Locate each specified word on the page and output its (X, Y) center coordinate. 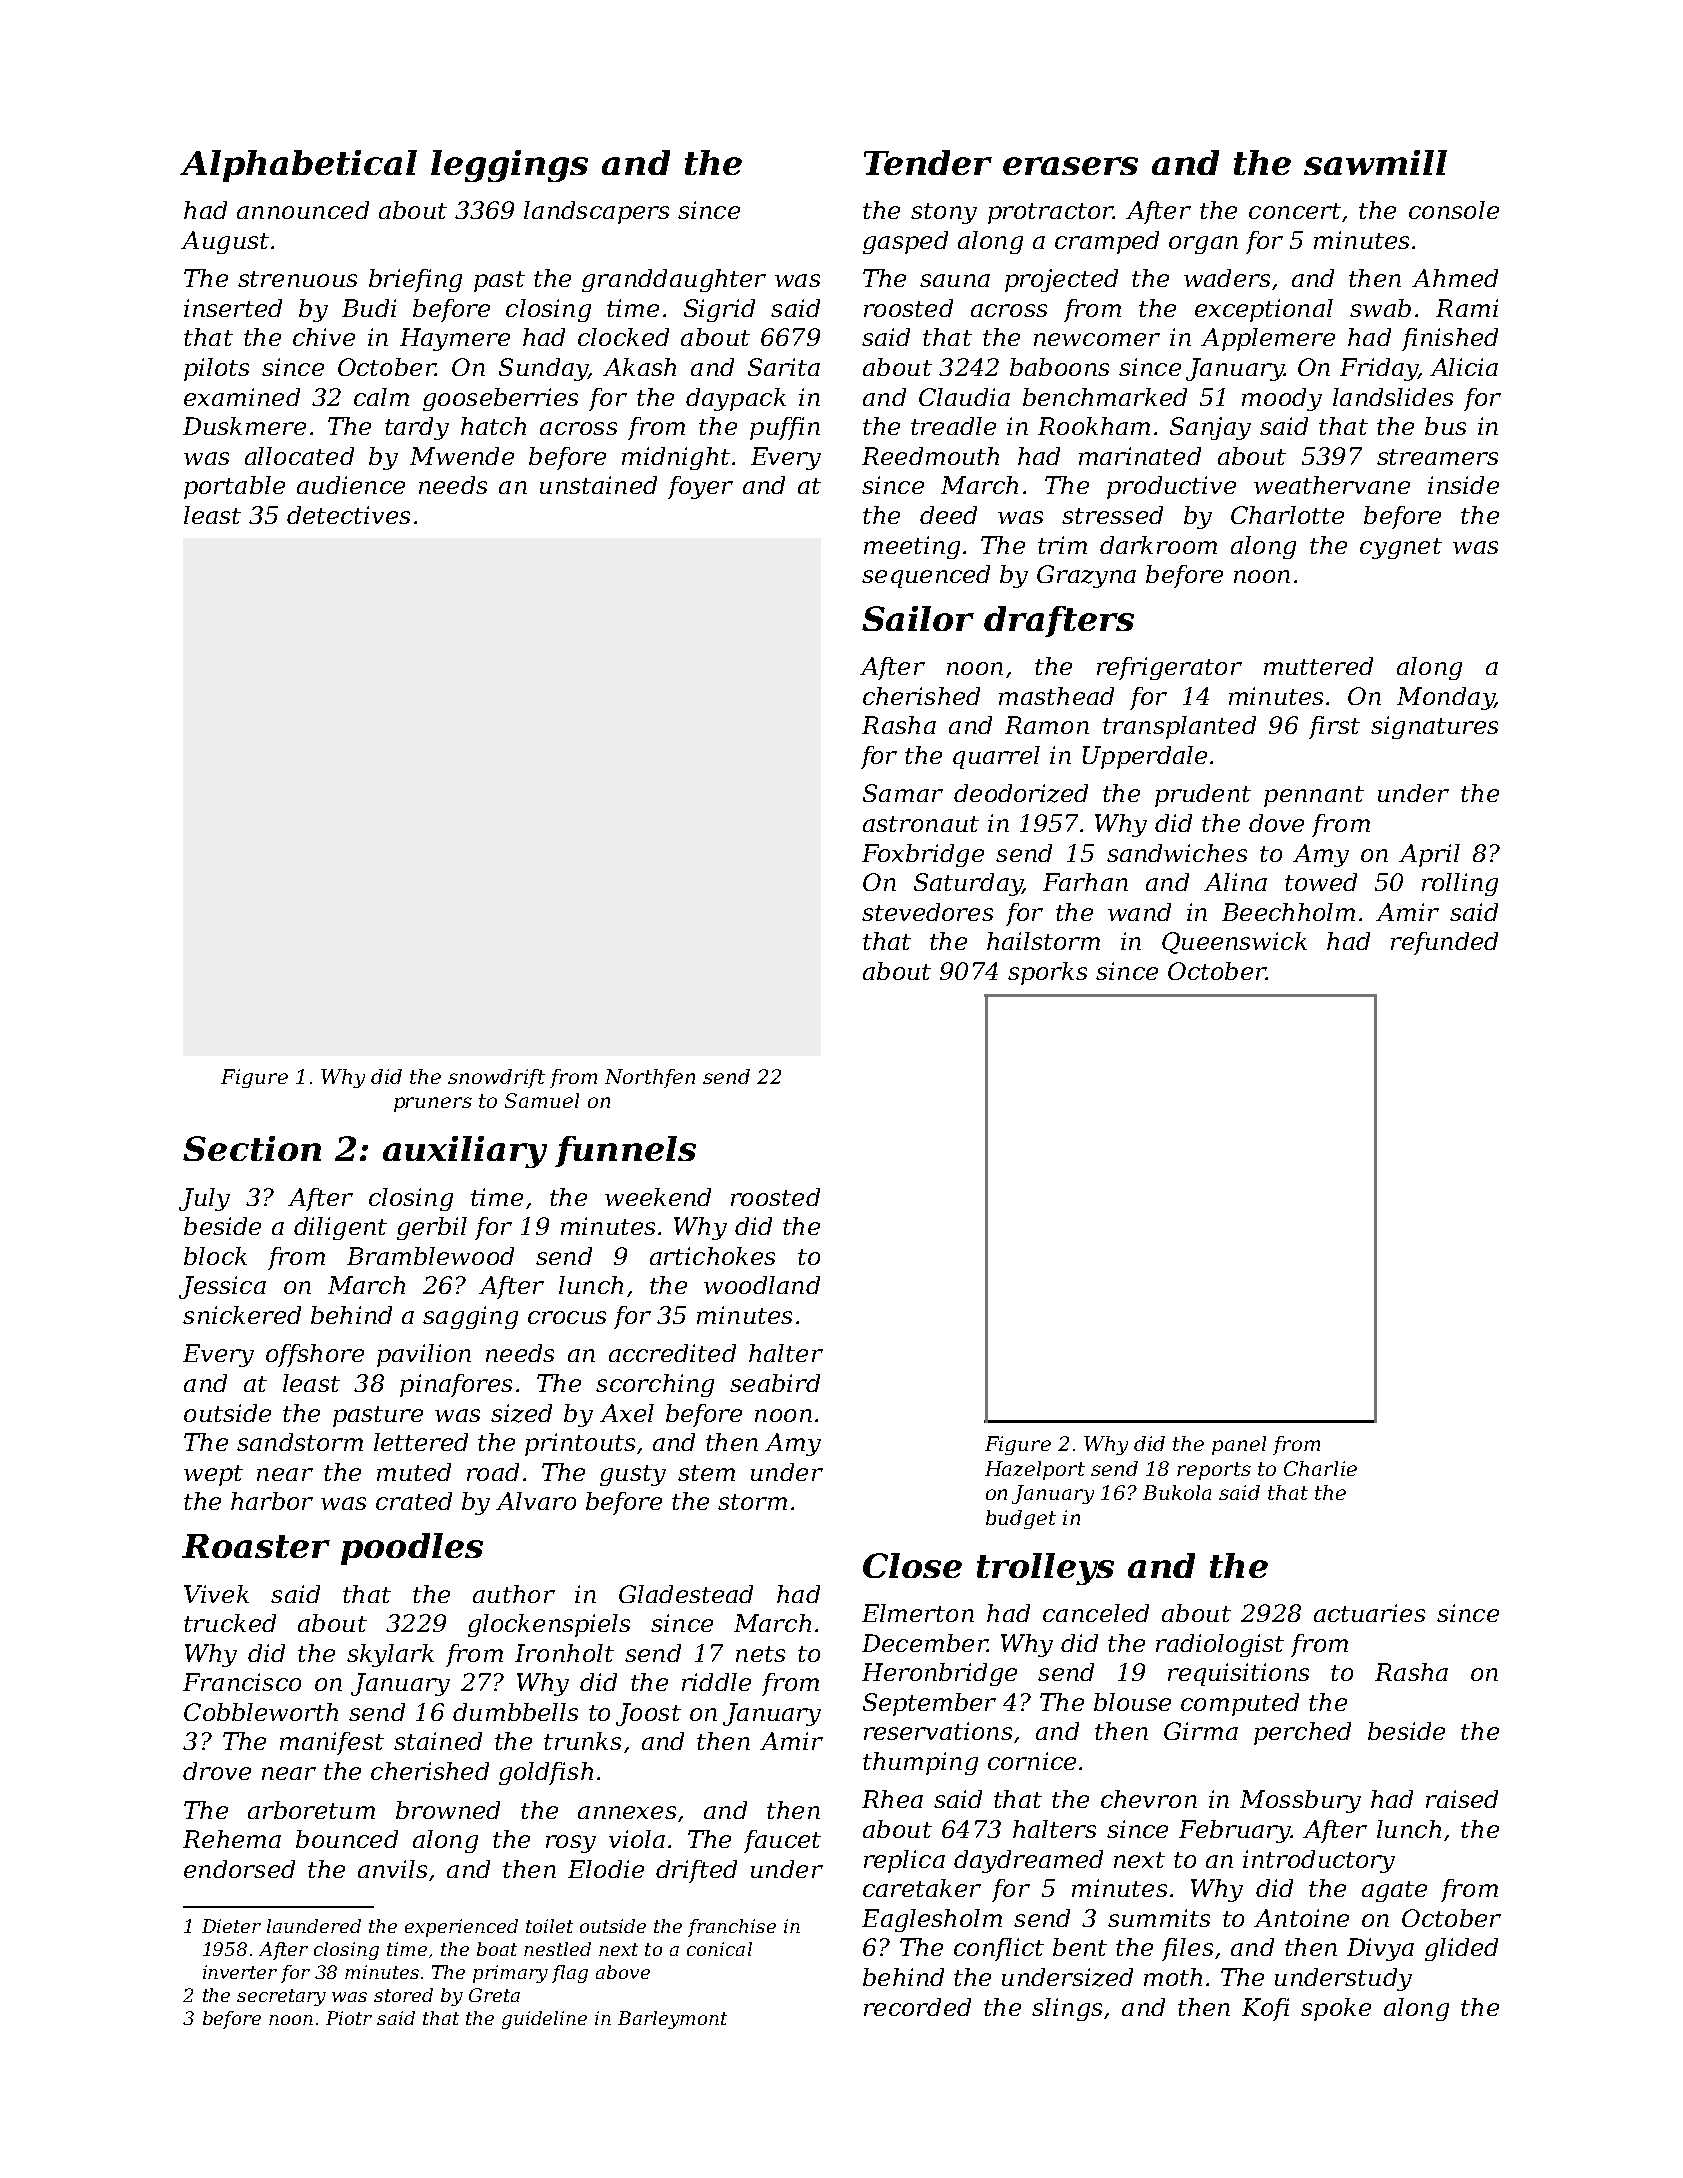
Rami (1467, 308)
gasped (905, 242)
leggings (509, 166)
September (929, 1704)
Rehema (232, 1839)
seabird (775, 1383)
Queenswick (1234, 943)
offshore (315, 1355)
